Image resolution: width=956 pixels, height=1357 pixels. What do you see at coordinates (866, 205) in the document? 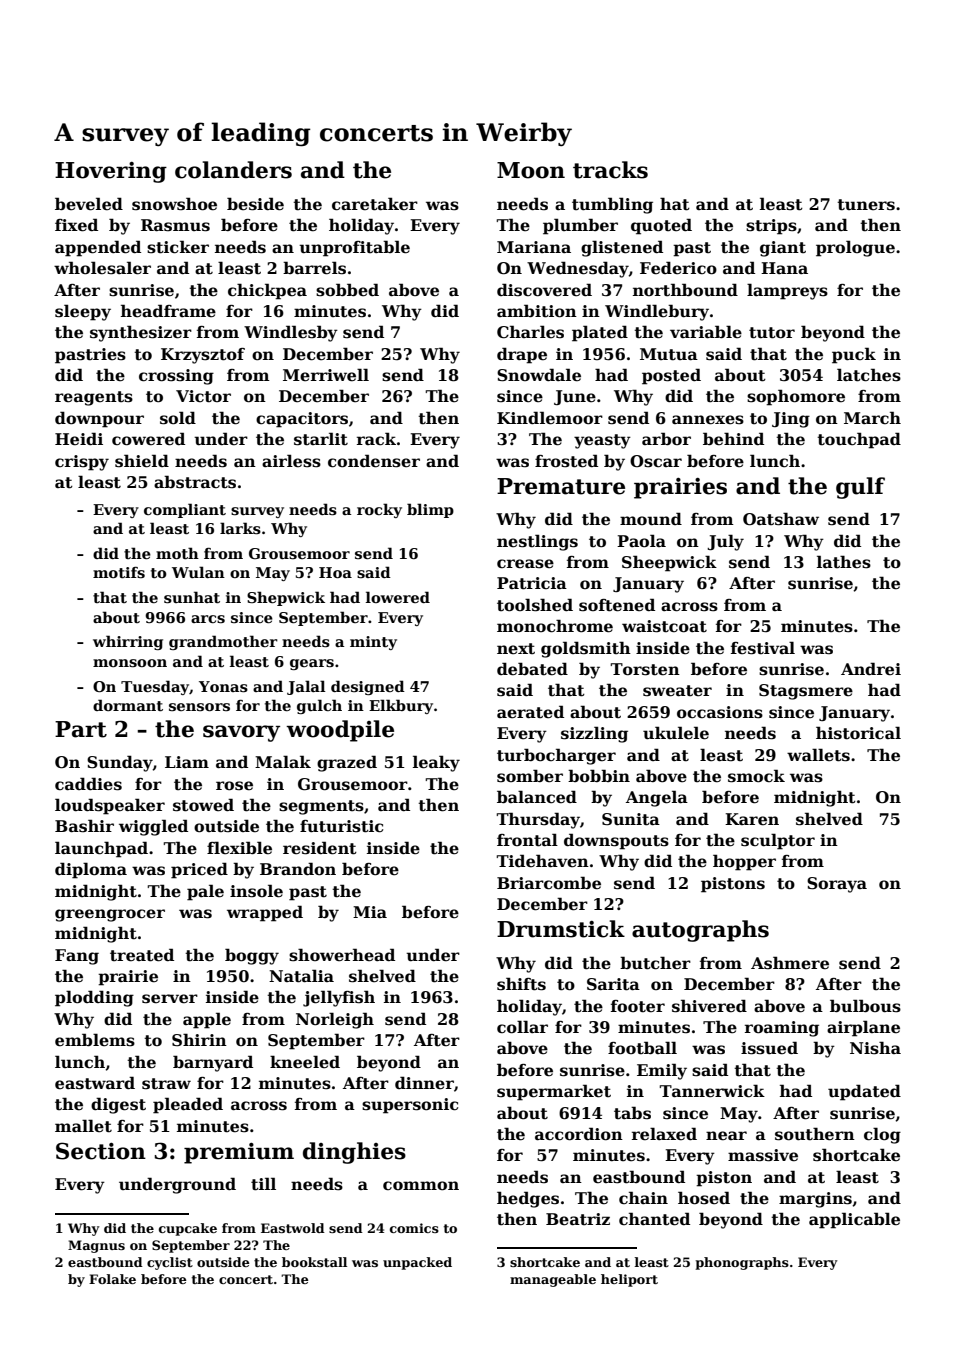
I see `tuners` at bounding box center [866, 205].
